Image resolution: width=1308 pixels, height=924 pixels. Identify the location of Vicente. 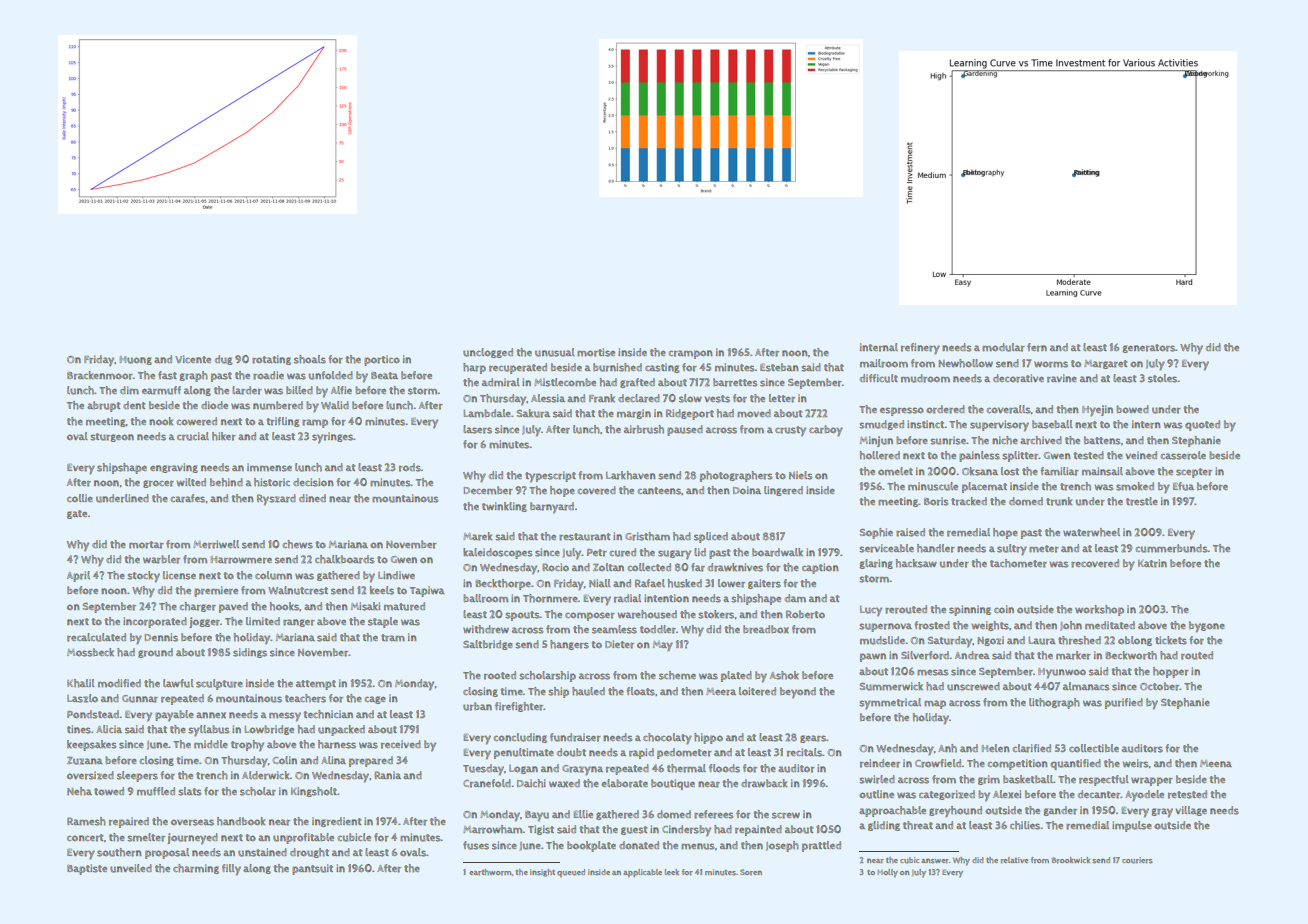
(193, 359).
